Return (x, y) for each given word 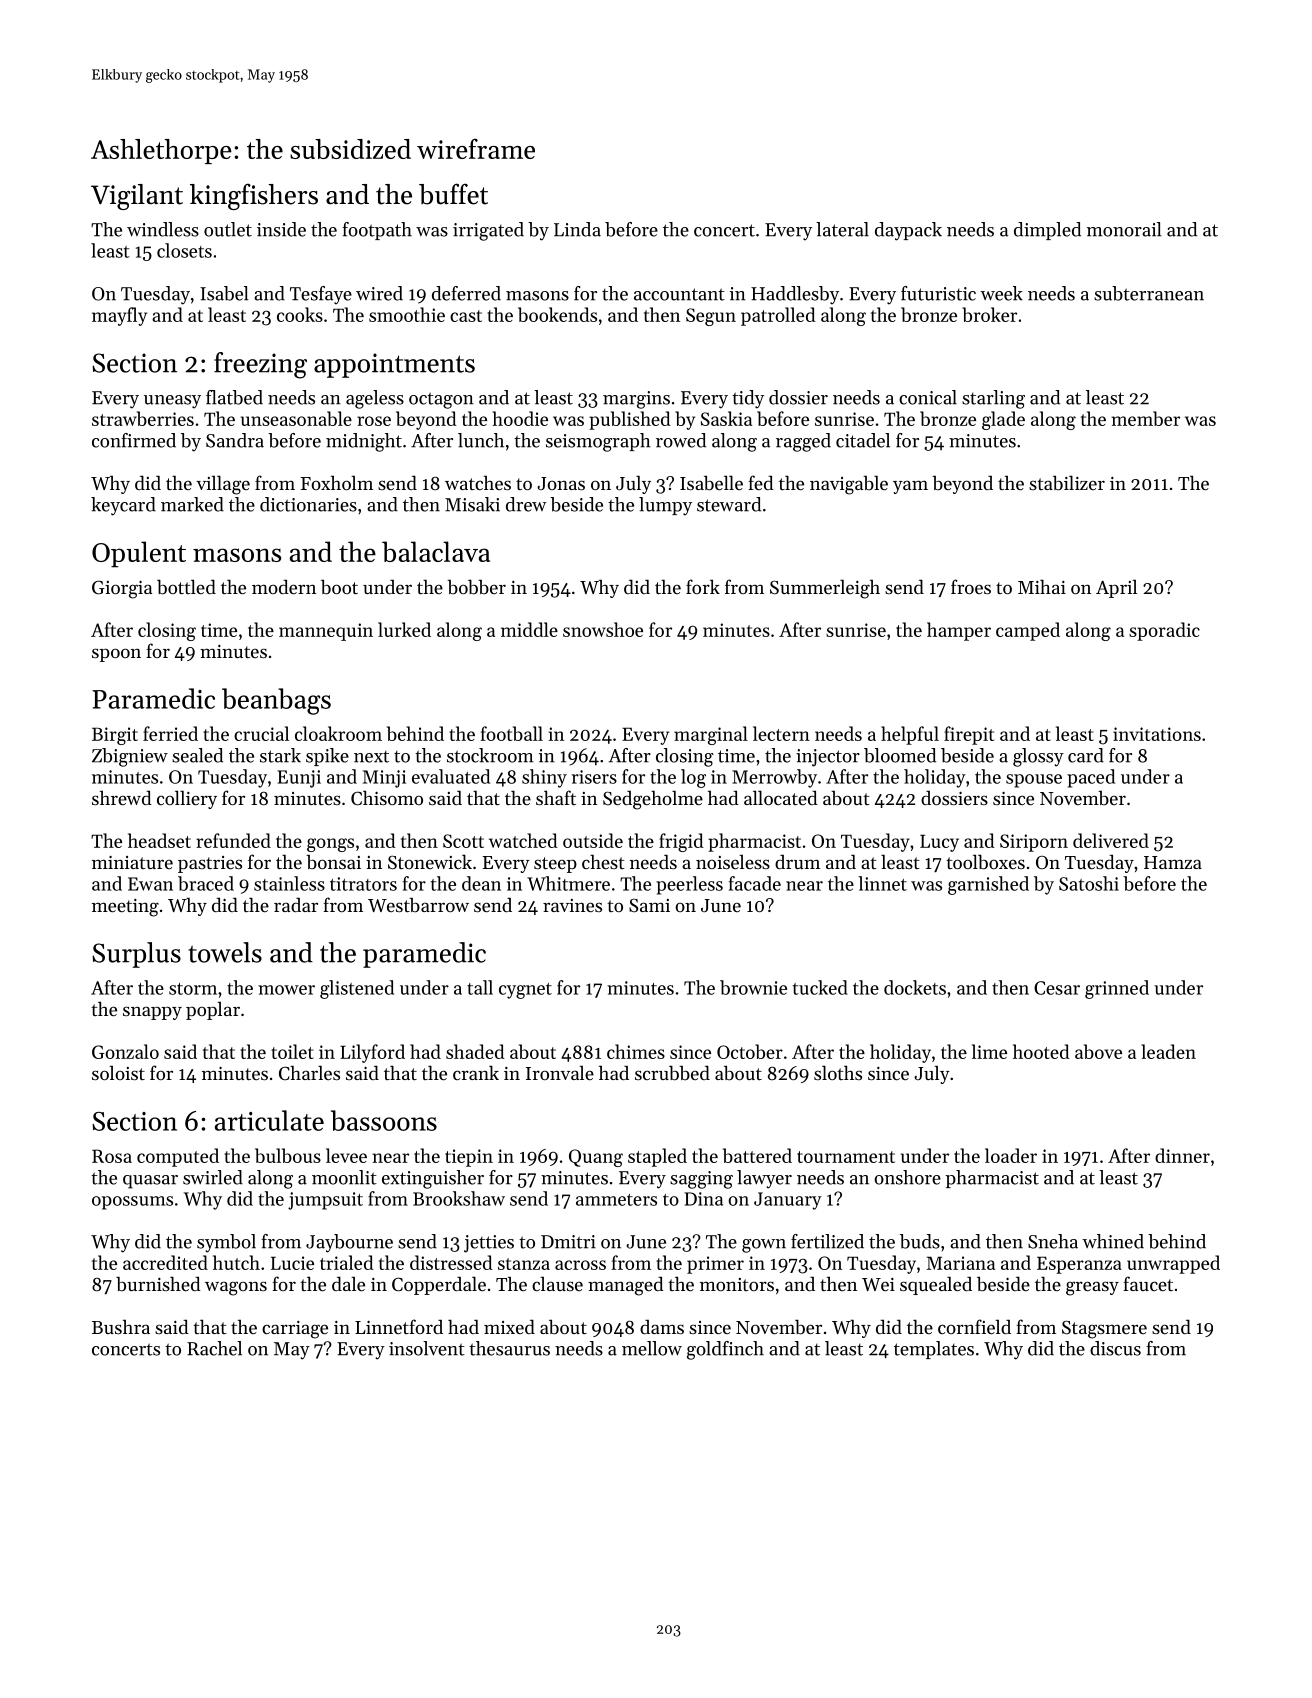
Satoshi (1089, 883)
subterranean (1149, 293)
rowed (681, 440)
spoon (116, 655)
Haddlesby (795, 295)
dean (481, 883)
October (750, 1051)
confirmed (134, 440)
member (1145, 418)
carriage (295, 1330)
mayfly (119, 316)
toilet (292, 1051)
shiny (544, 778)
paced (1091, 778)
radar (296, 905)
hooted (1041, 1051)
